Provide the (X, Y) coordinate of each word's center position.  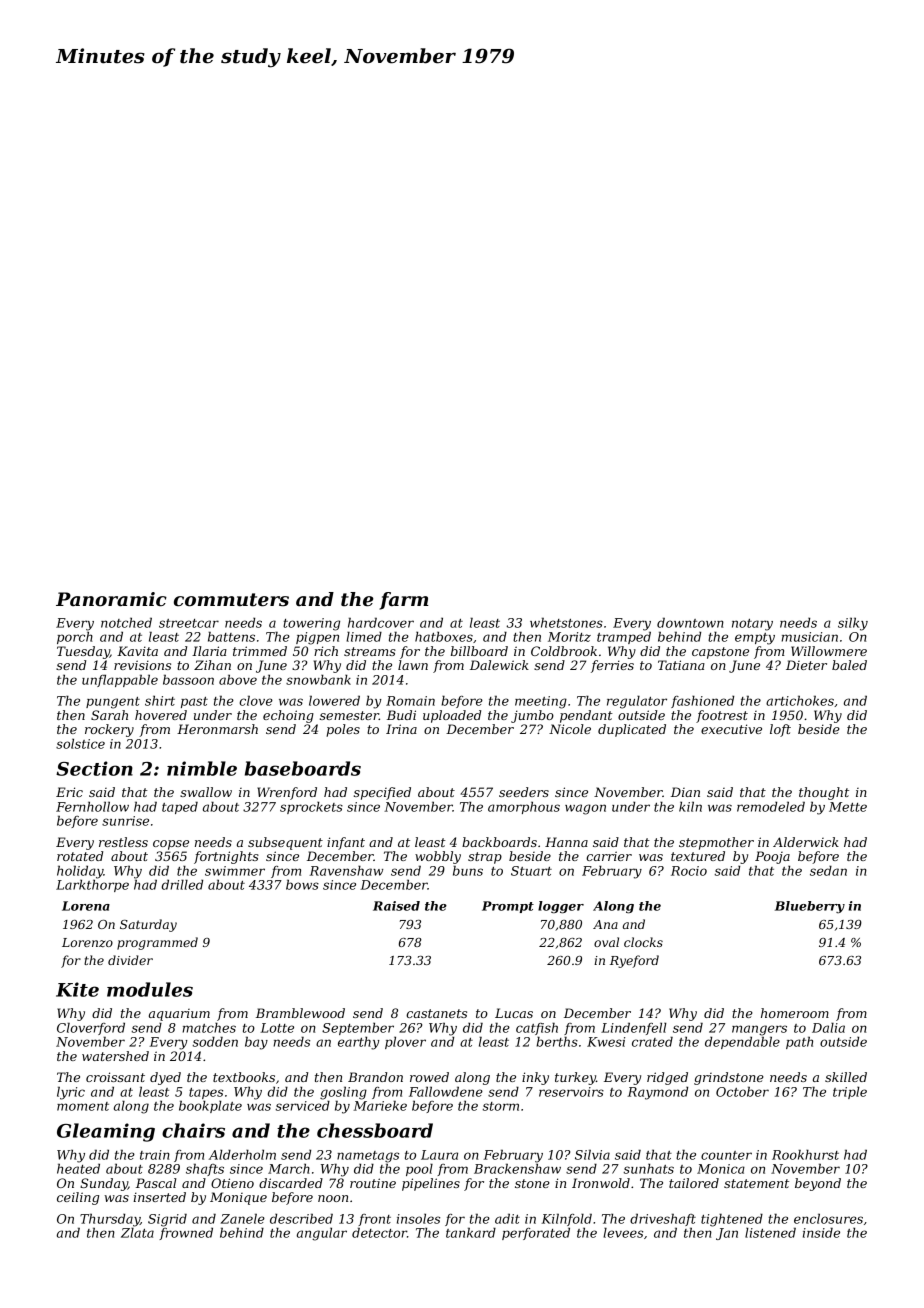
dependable (742, 1042)
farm (403, 601)
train (155, 1155)
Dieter (806, 665)
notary (752, 625)
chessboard (375, 1130)
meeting (541, 702)
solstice (80, 743)
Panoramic (111, 599)
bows (302, 884)
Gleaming (106, 1132)
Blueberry (810, 907)
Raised (396, 906)
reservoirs (571, 1092)
